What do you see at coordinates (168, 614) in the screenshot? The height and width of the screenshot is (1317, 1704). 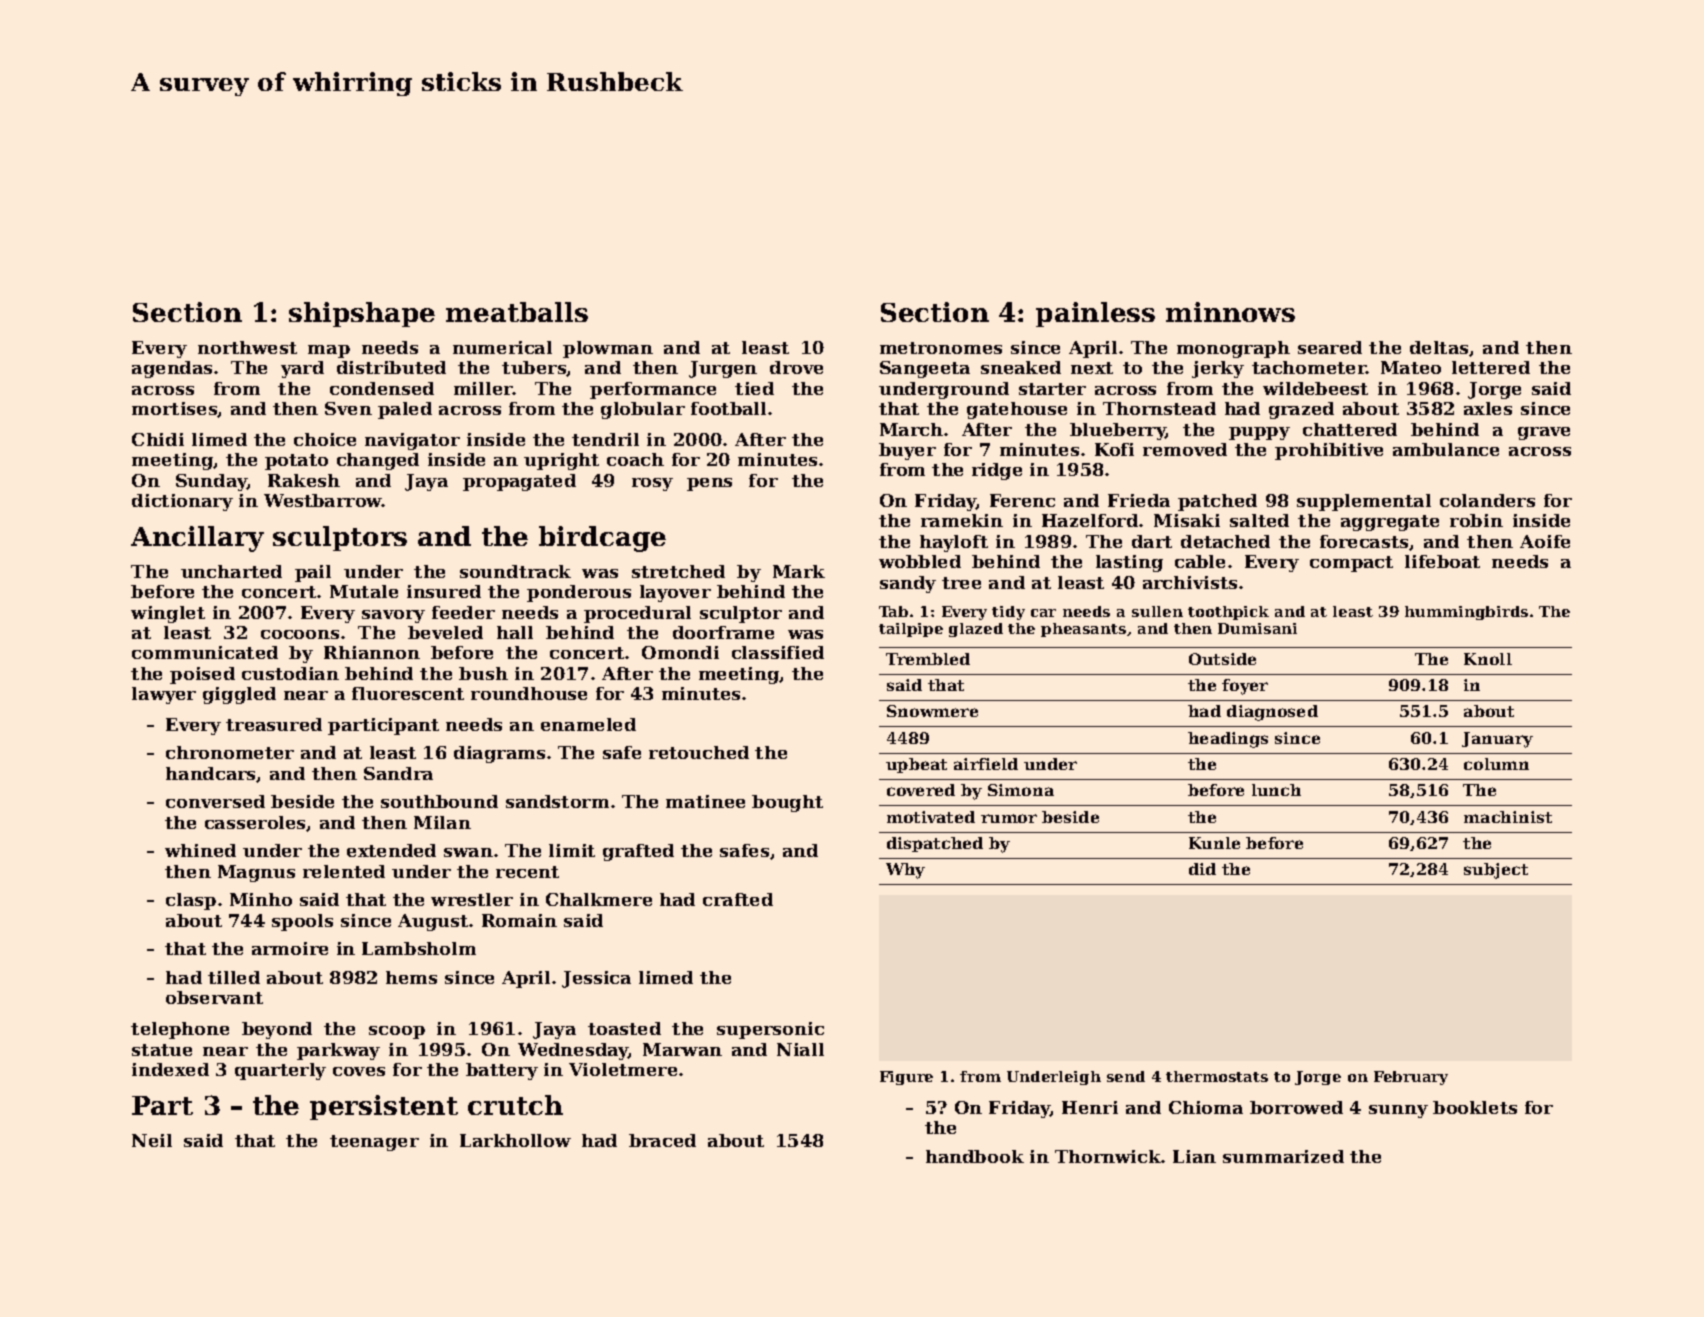 I see `winglet` at bounding box center [168, 614].
